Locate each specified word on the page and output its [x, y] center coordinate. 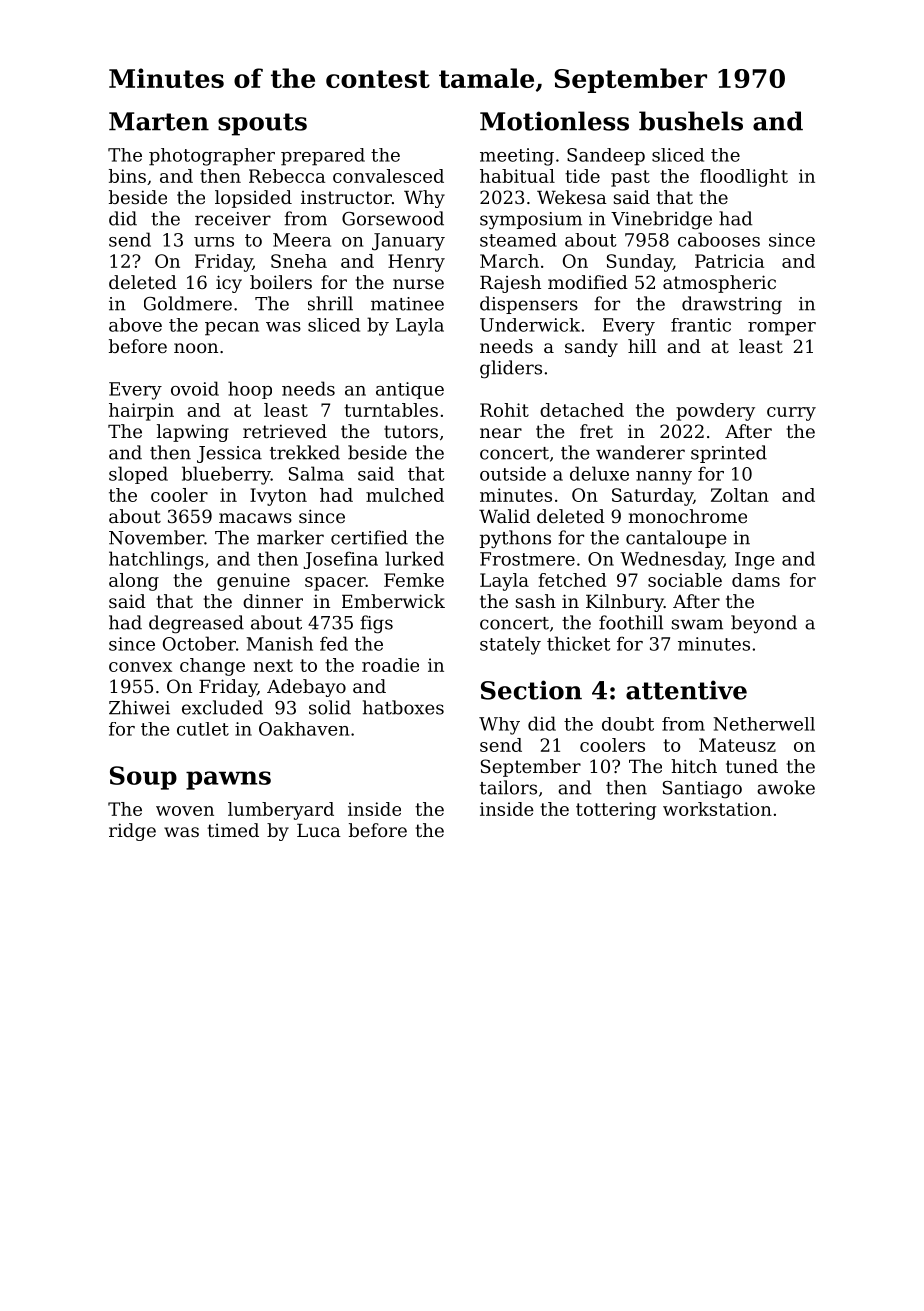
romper [782, 329]
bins [127, 176]
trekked [305, 452]
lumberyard [281, 811]
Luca [319, 830]
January [408, 242]
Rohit [504, 410]
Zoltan [740, 495]
